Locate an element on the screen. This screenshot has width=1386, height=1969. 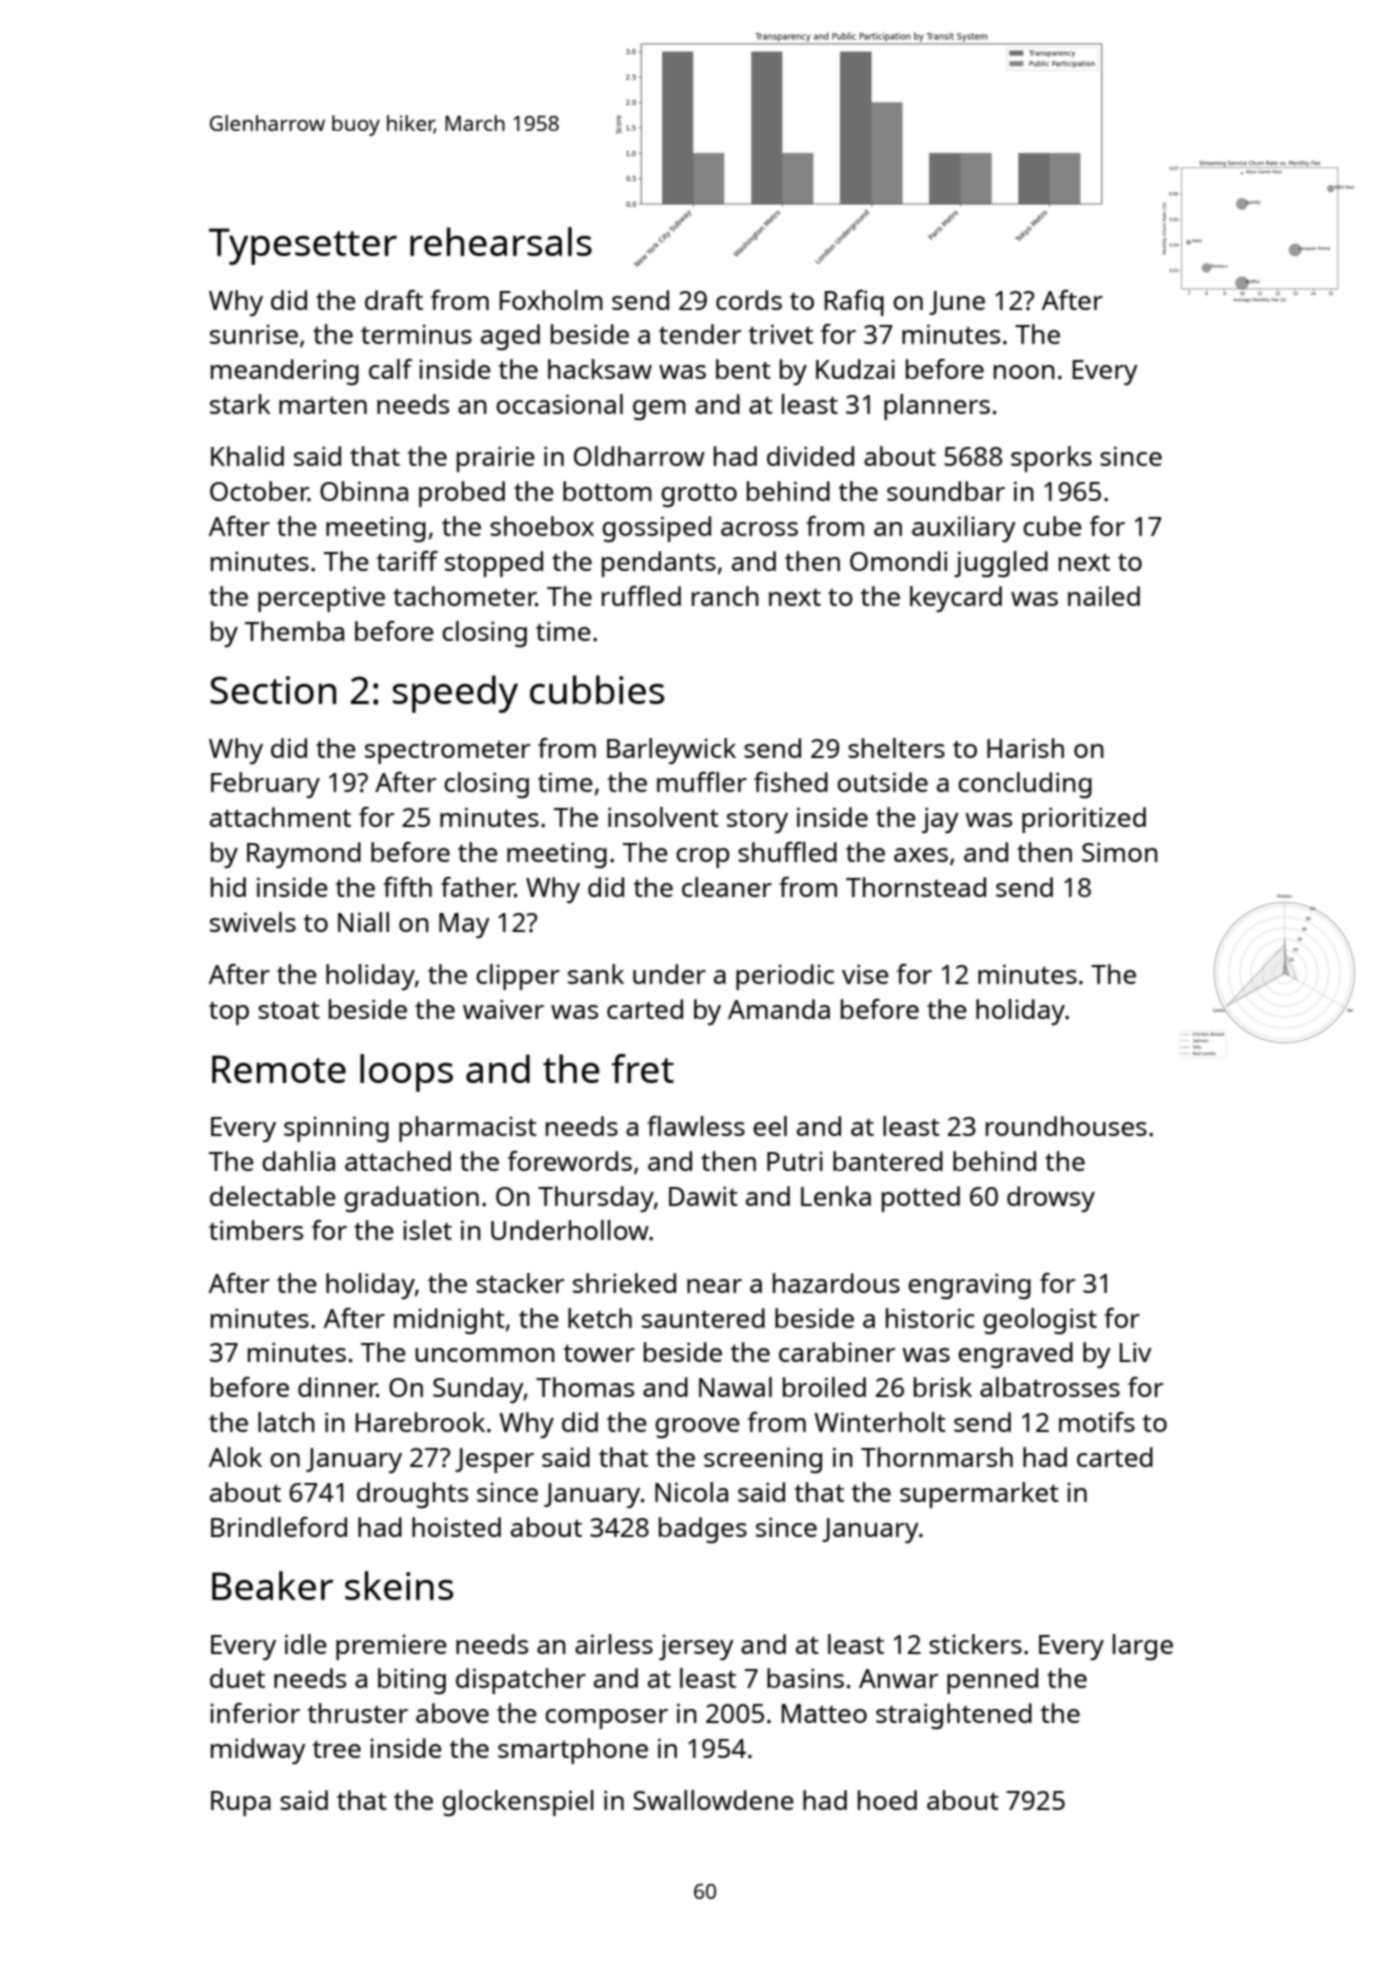
loops is located at coordinates (406, 1073).
